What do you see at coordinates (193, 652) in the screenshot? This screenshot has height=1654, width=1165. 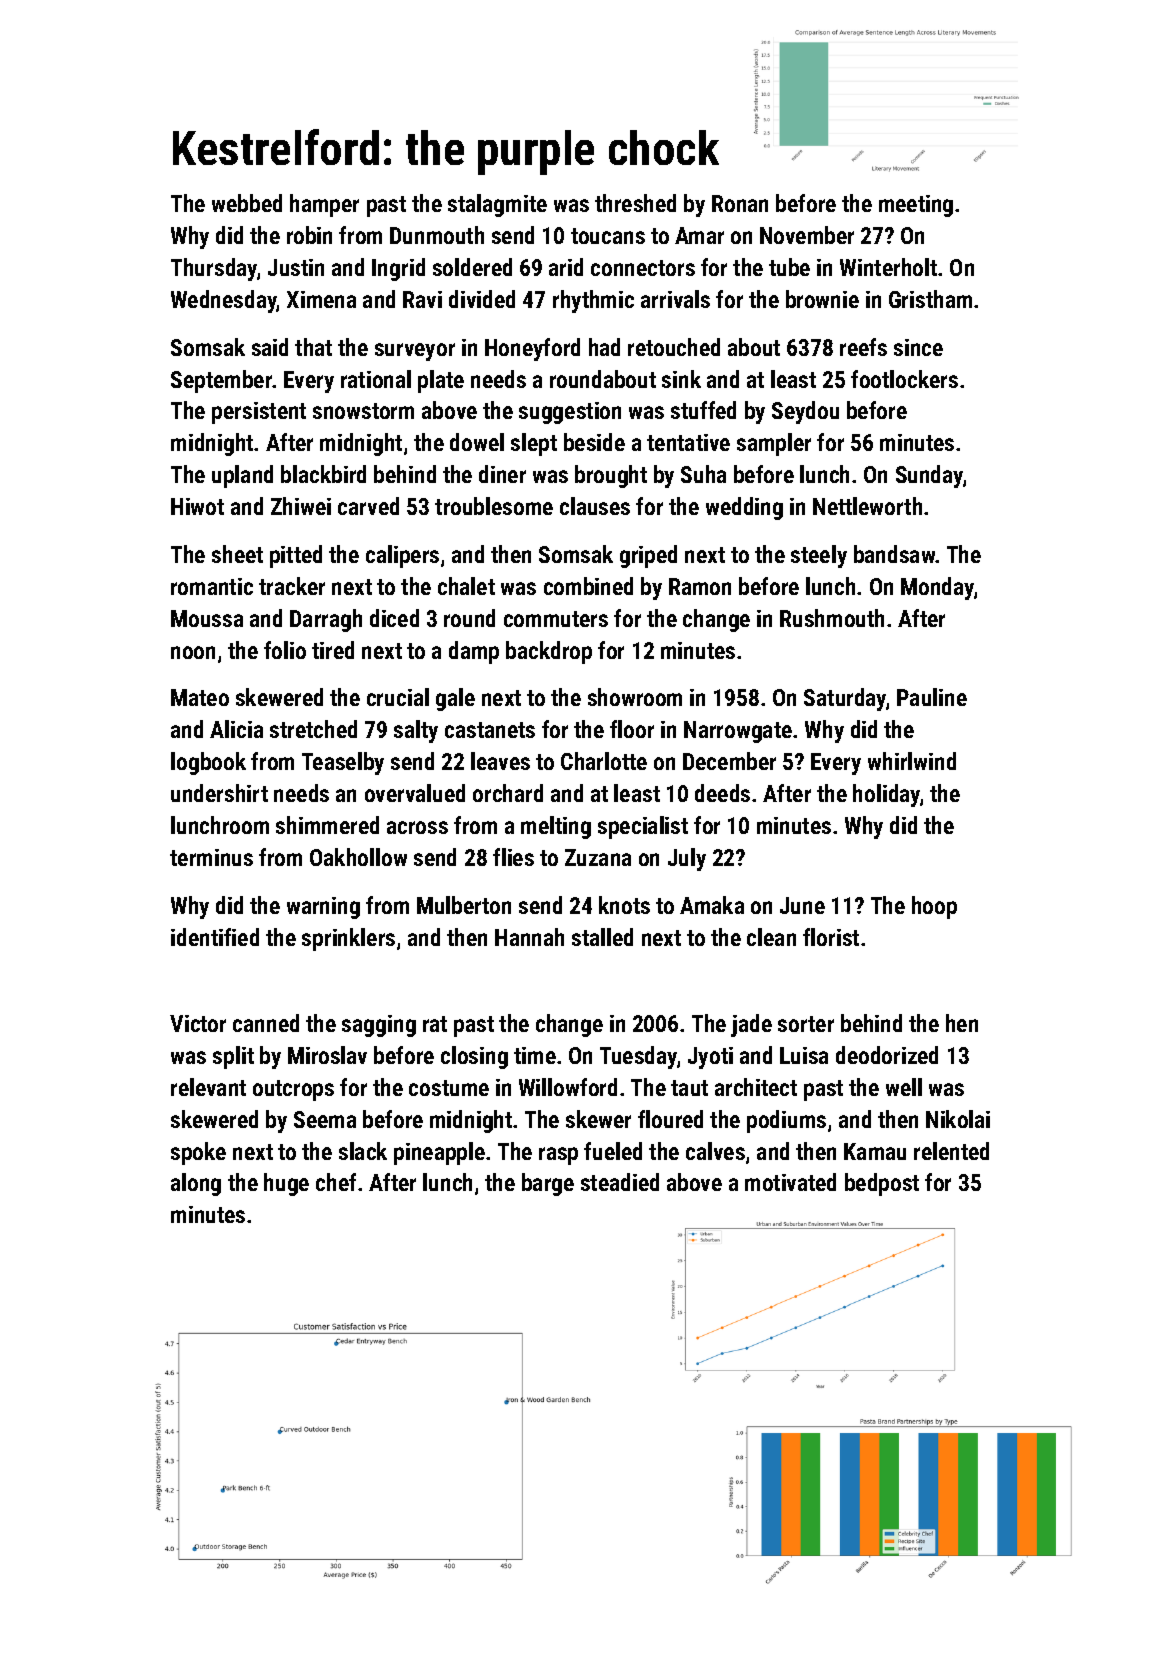 I see `noon` at bounding box center [193, 652].
